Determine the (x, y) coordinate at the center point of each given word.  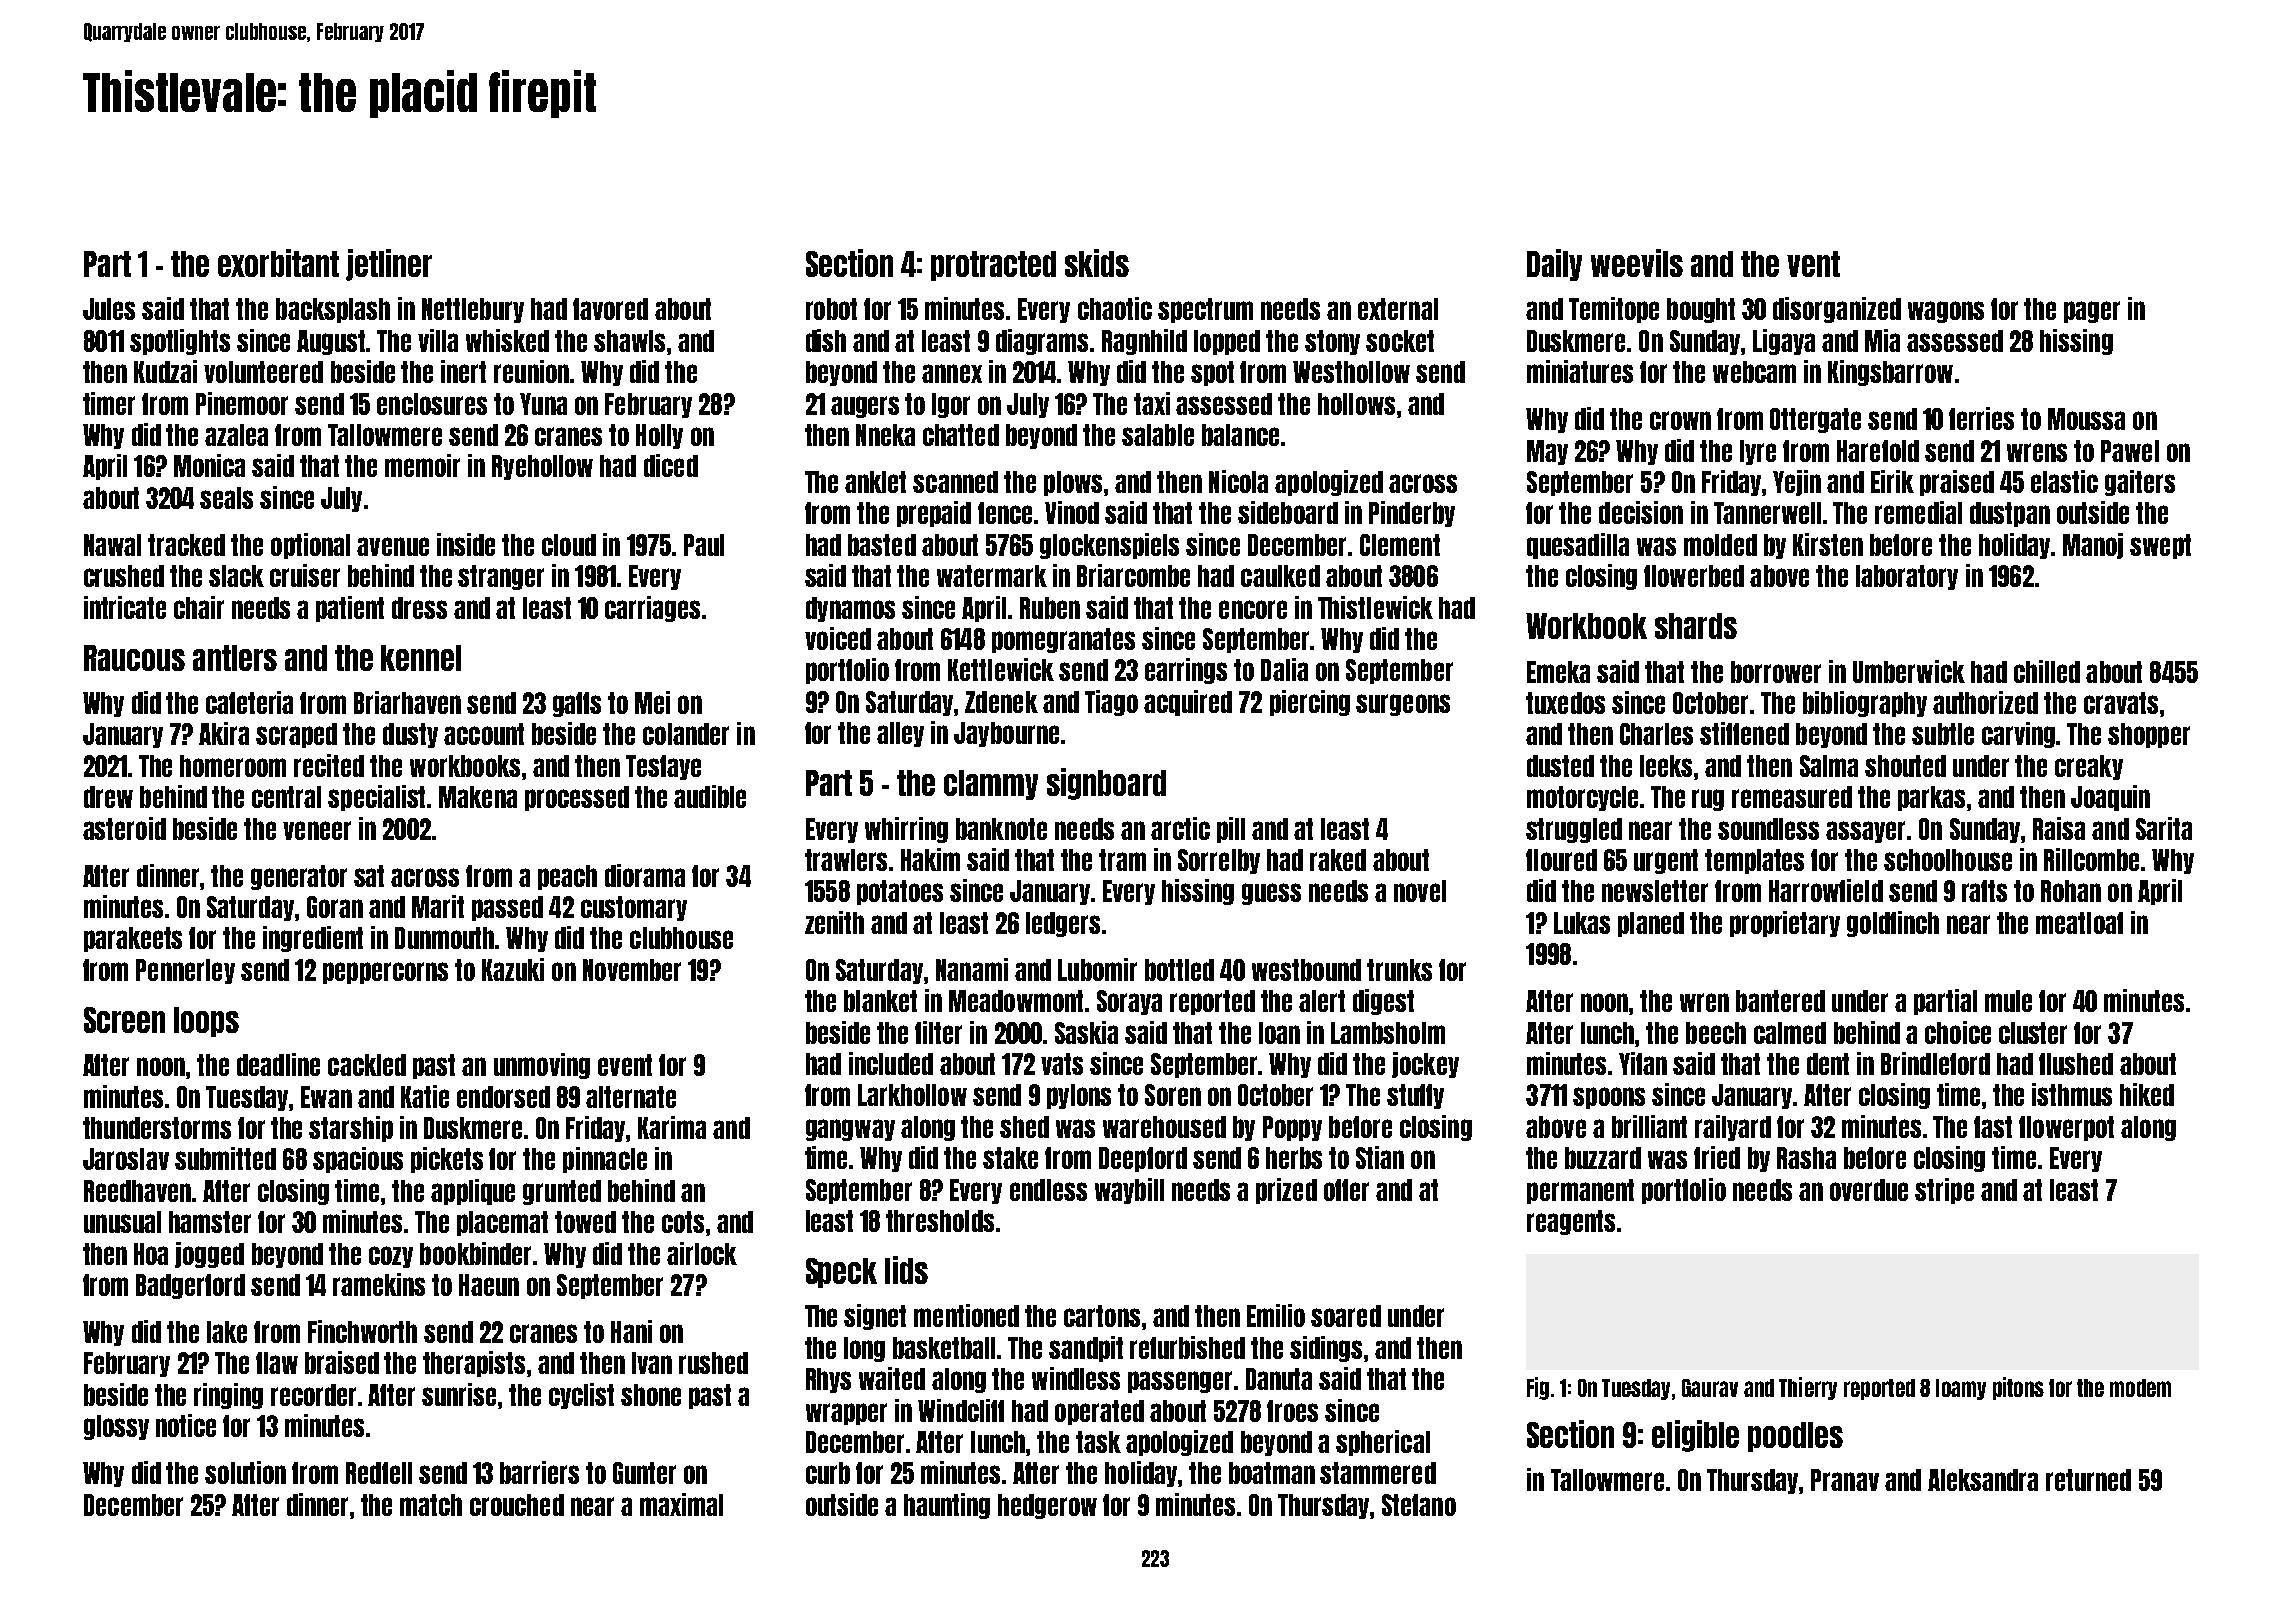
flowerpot (2066, 1128)
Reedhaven (137, 1191)
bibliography (1865, 704)
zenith (834, 922)
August (331, 342)
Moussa (2086, 419)
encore (1253, 609)
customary (634, 908)
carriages (652, 609)
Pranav (1845, 1480)
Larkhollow (912, 1095)
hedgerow (1047, 1506)
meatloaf (2079, 923)
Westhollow (1351, 372)
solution (245, 1472)
